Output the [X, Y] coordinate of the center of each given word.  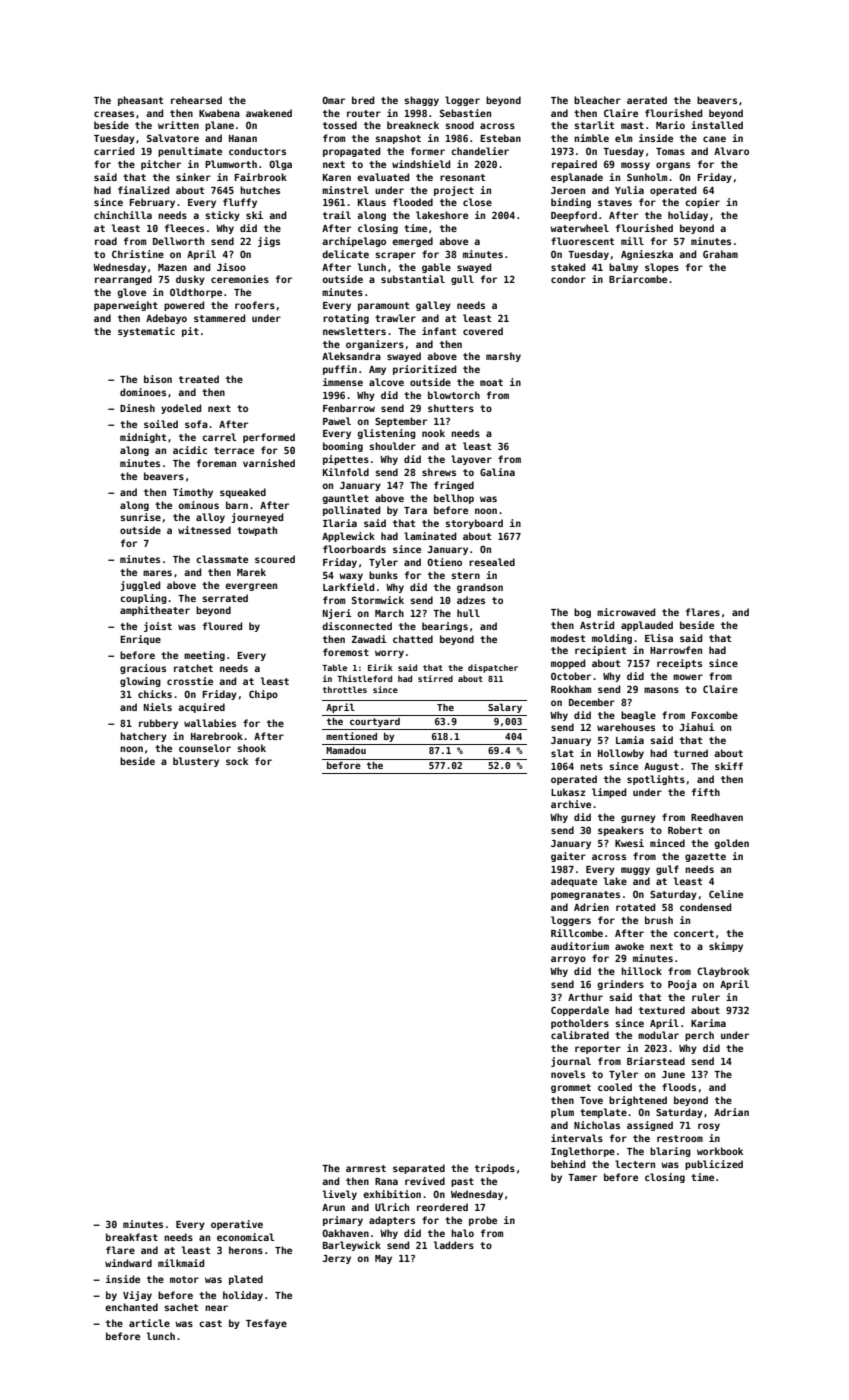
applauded [647, 626]
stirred [435, 678]
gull [462, 280]
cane [714, 139]
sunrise [141, 517]
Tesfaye [266, 1324]
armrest [366, 1168]
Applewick [348, 537]
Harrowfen [676, 650]
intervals [577, 1138]
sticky [223, 216]
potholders [580, 1024]
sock [237, 761]
